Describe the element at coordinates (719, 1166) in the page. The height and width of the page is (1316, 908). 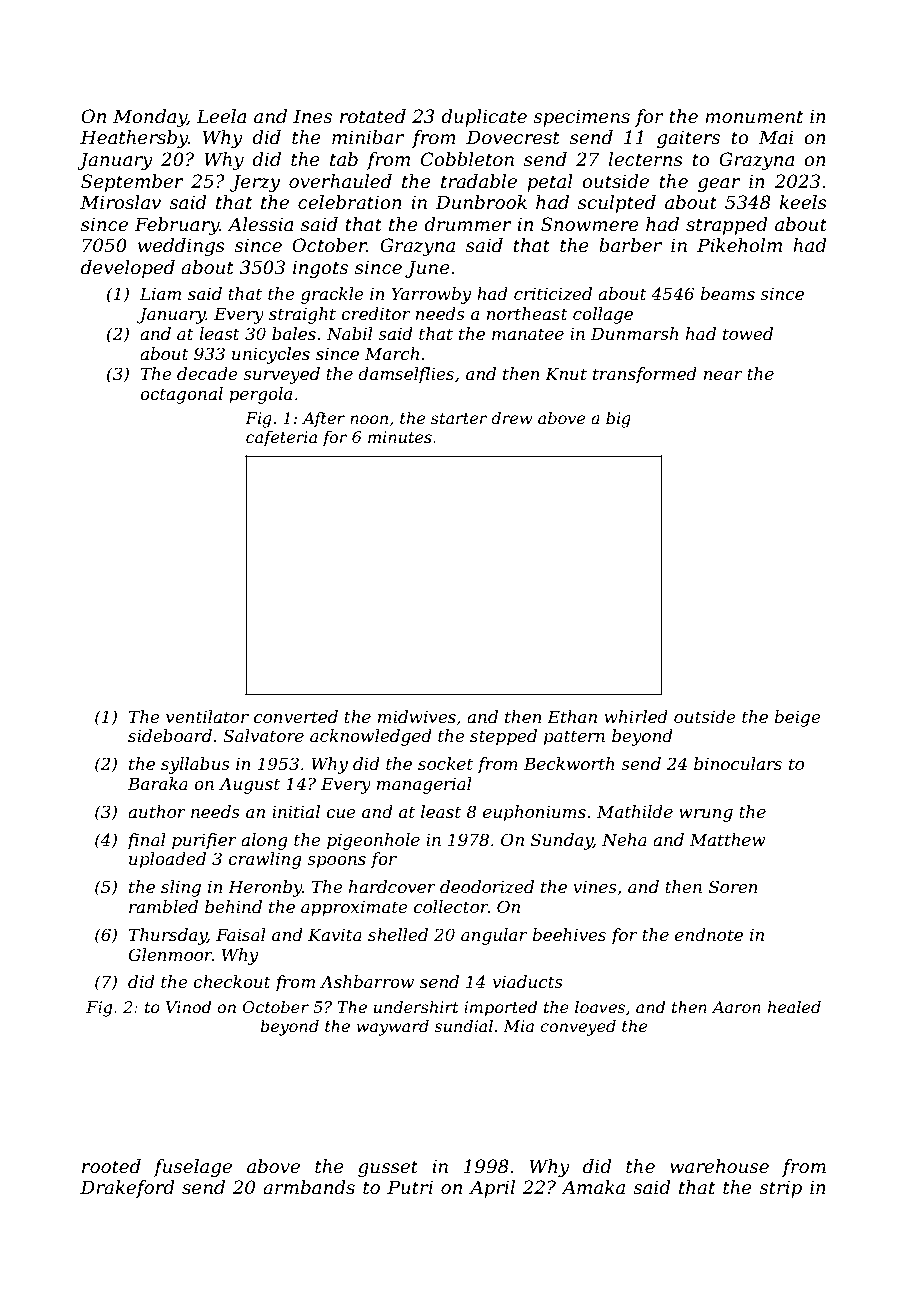
I see `warehouse` at that location.
